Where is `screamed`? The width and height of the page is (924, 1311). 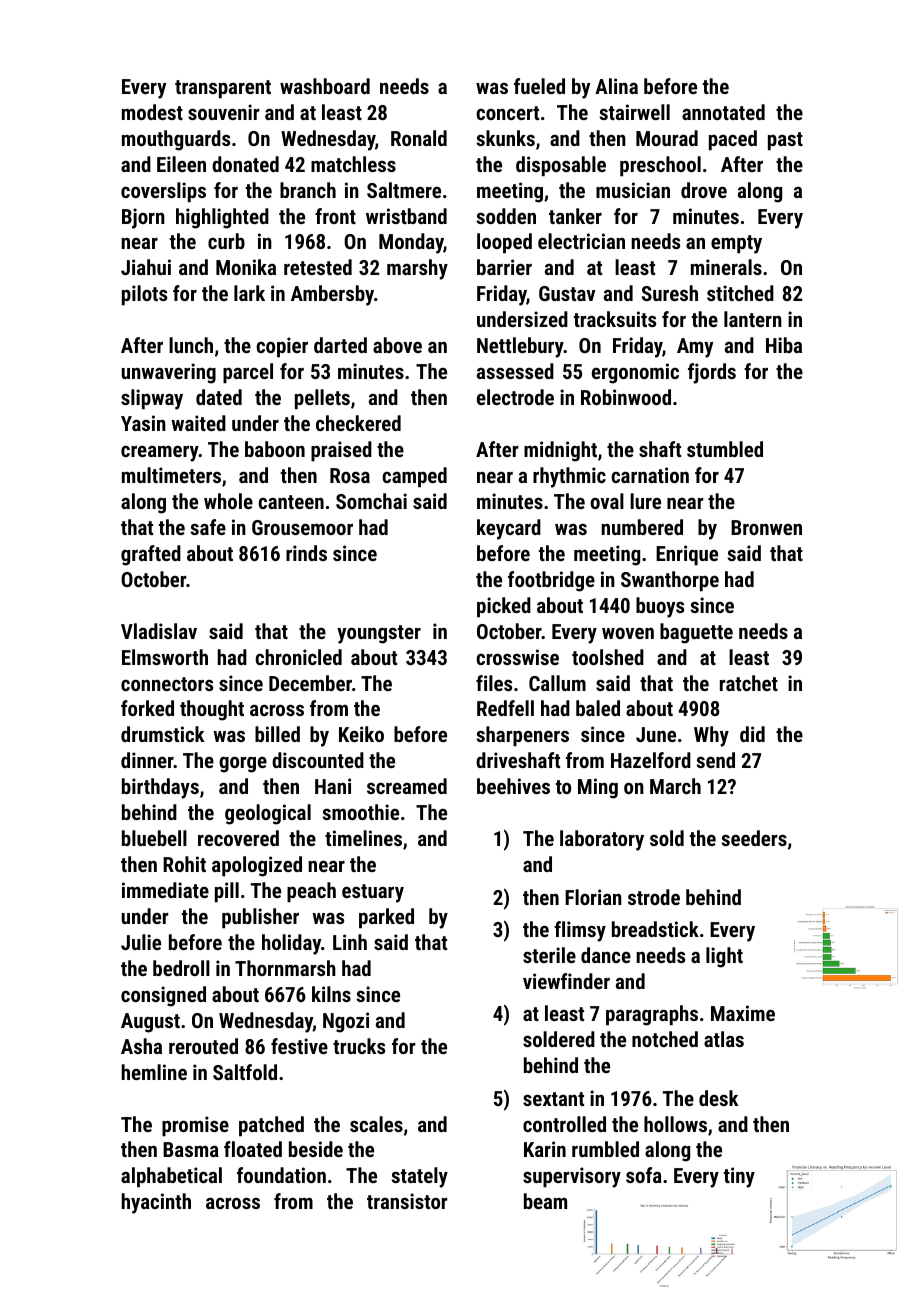 screamed is located at coordinates (407, 786).
